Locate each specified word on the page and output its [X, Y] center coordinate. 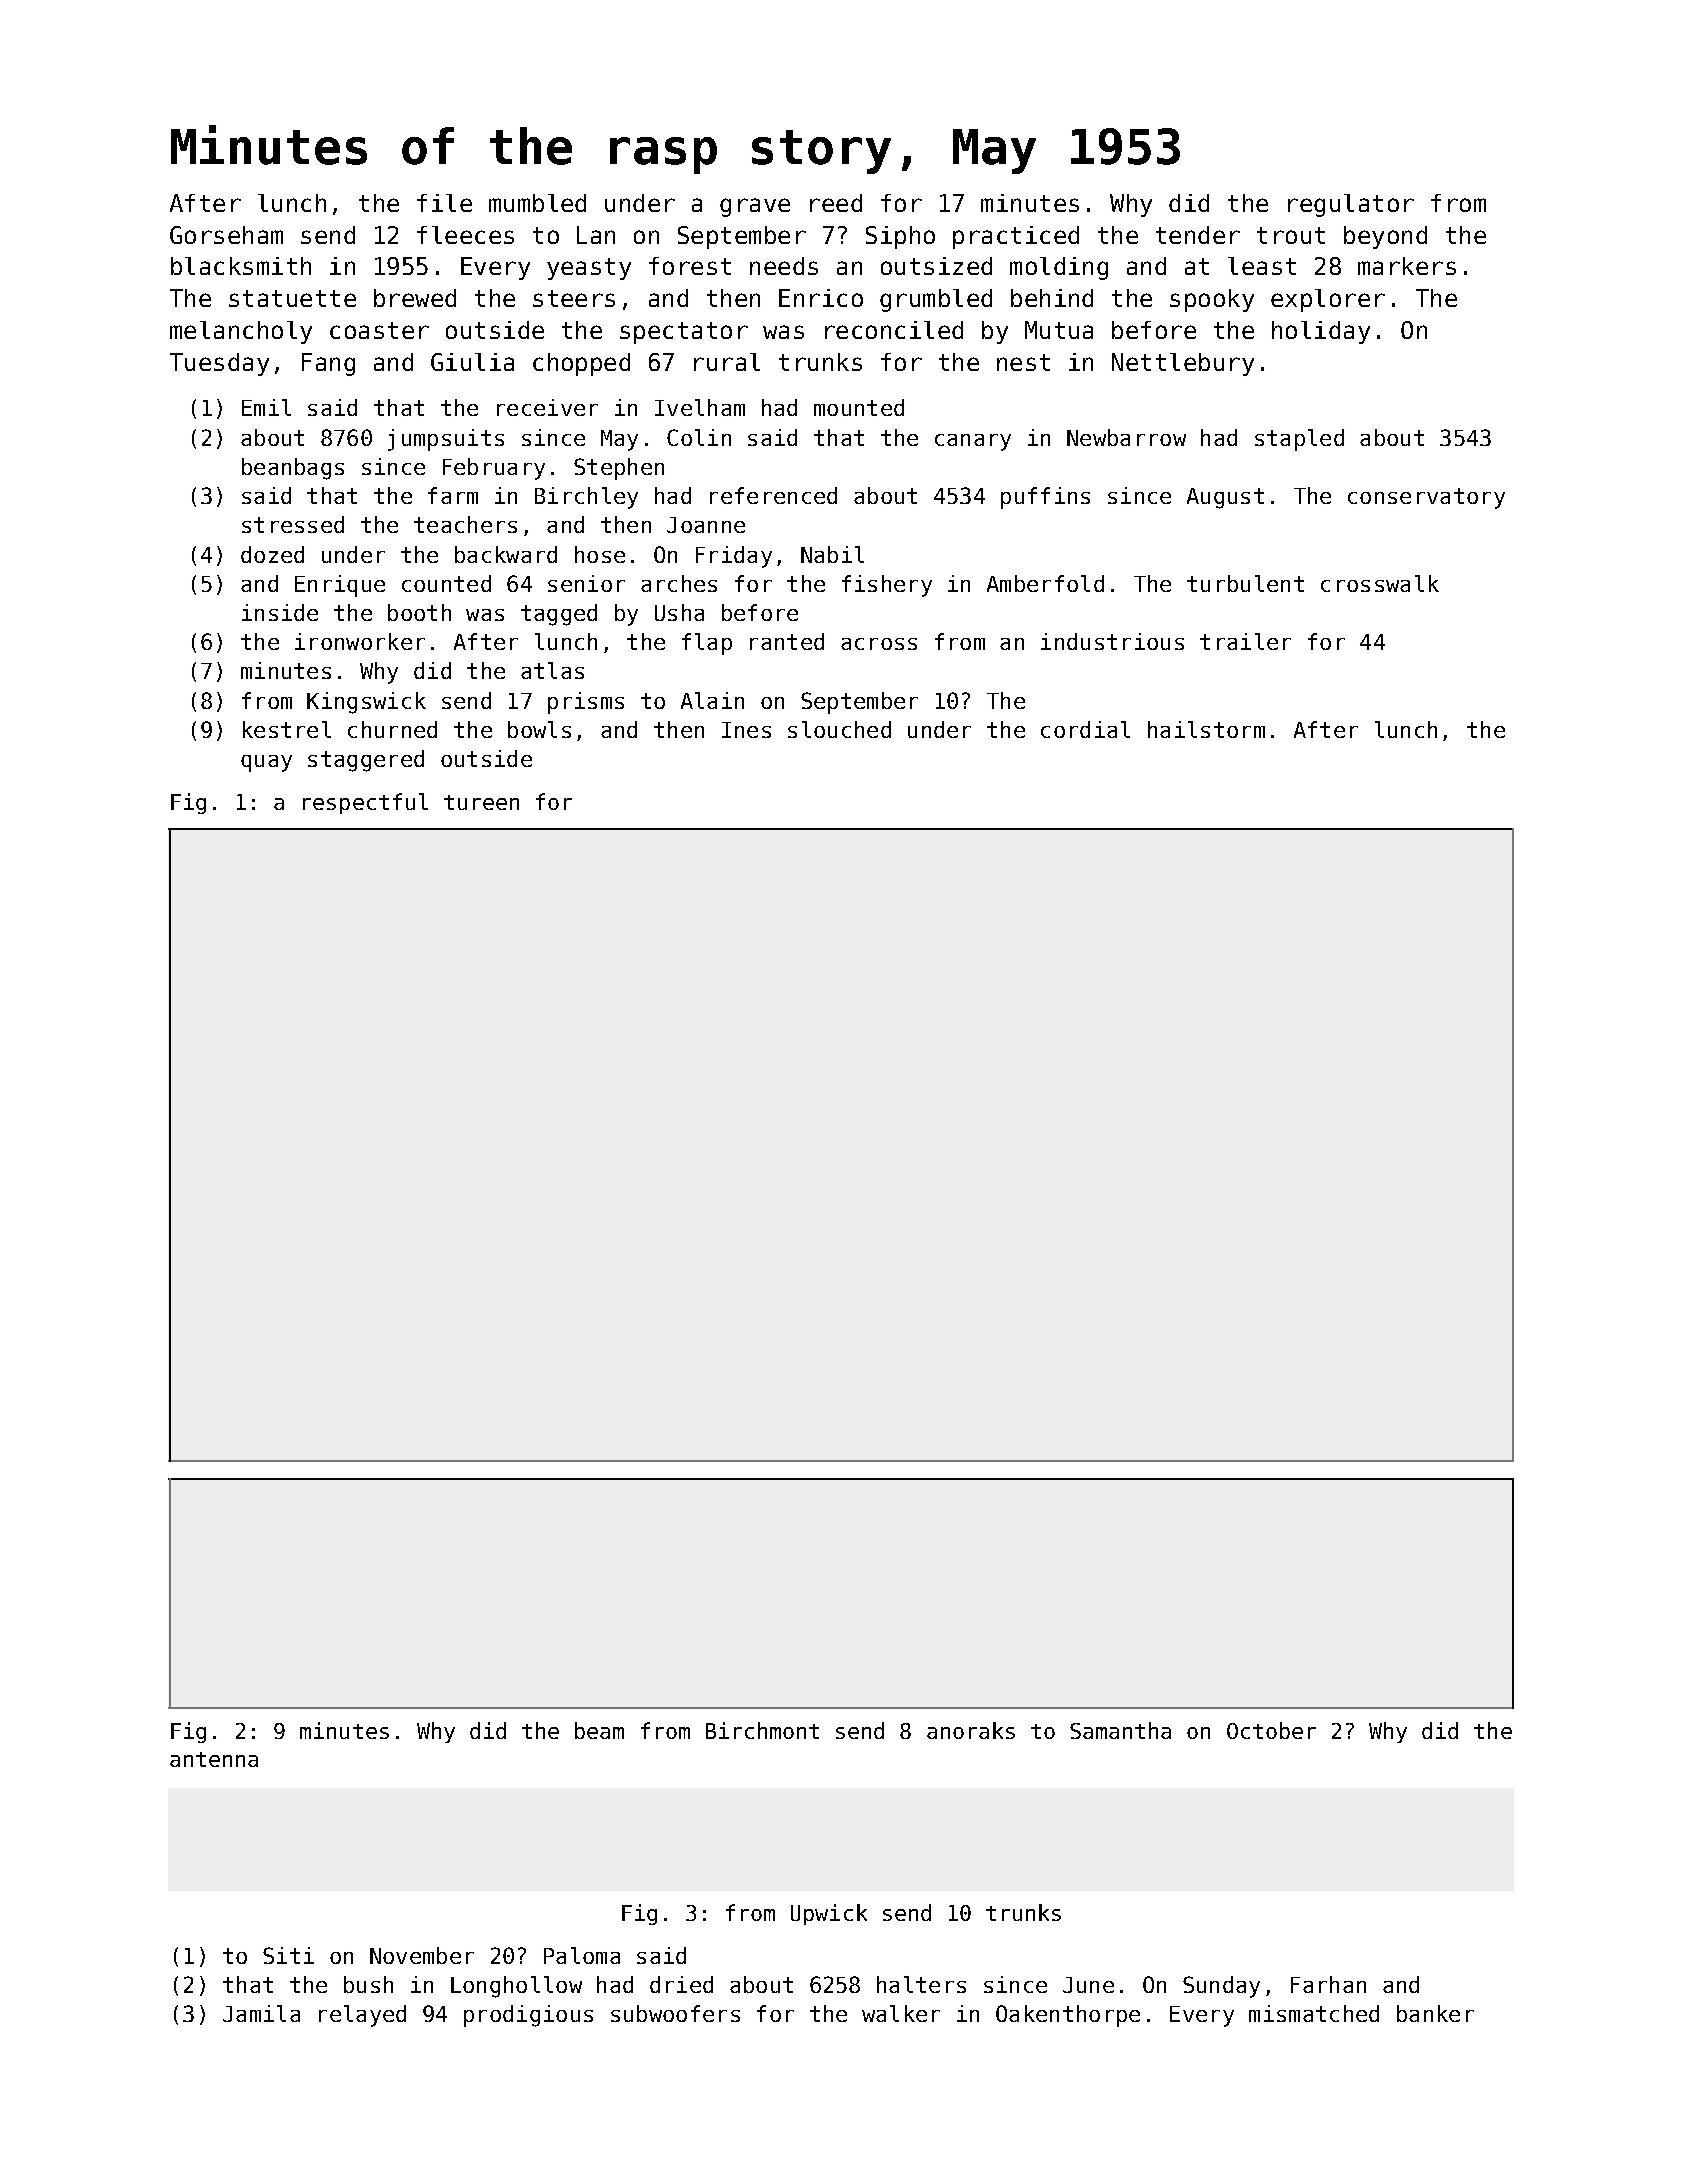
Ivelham [700, 407]
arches [679, 583]
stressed [293, 524]
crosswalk [1380, 583]
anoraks [971, 1730]
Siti [288, 1955]
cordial [1085, 729]
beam [599, 1730]
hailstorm [1206, 729]
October [1271, 1730]
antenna [214, 1759]
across [879, 644]
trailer [1245, 641]
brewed [415, 298]
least [1262, 266]
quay [266, 763]
